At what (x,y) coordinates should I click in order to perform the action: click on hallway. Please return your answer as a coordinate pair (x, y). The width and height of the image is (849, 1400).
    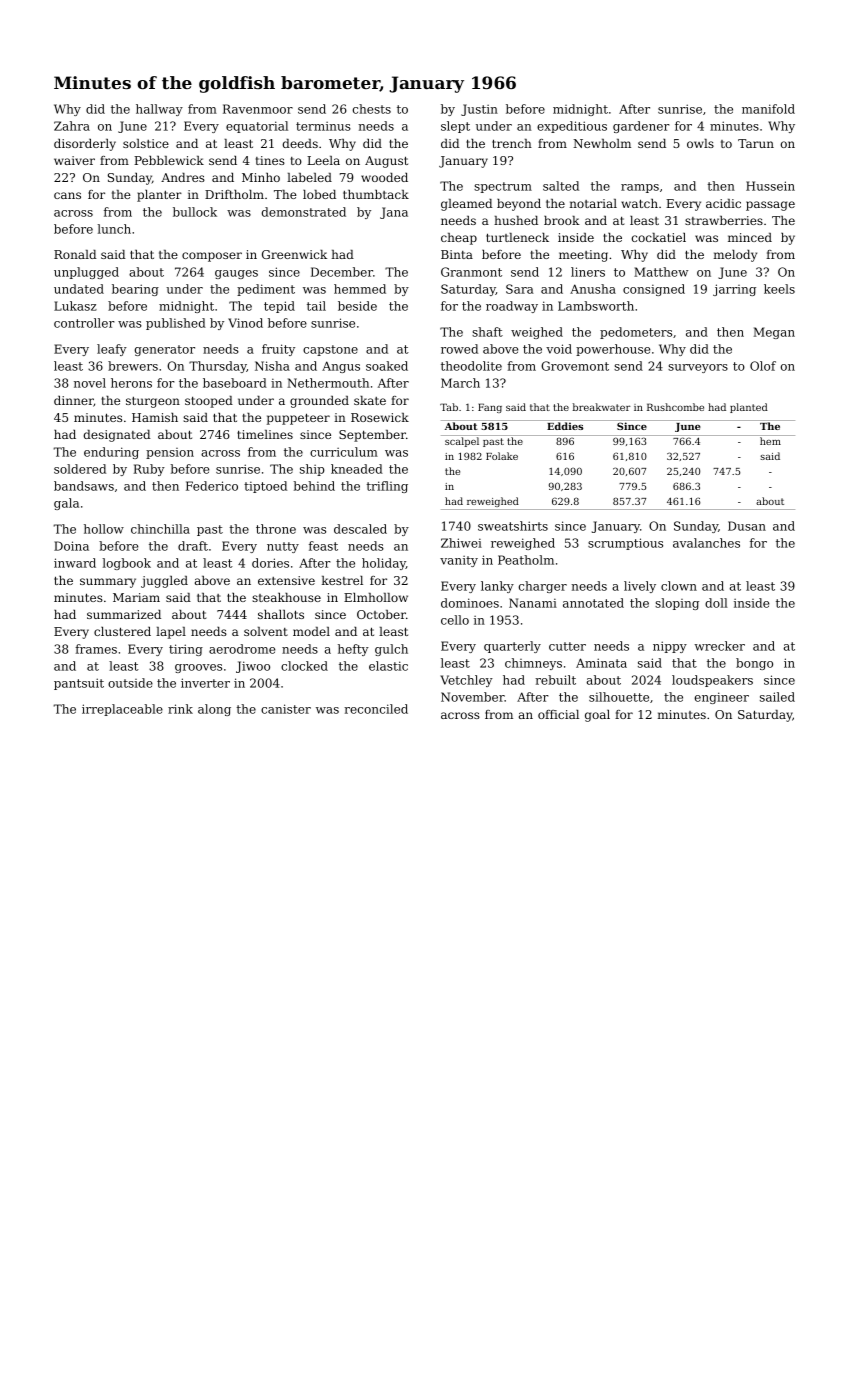
    Looking at the image, I should click on (159, 110).
